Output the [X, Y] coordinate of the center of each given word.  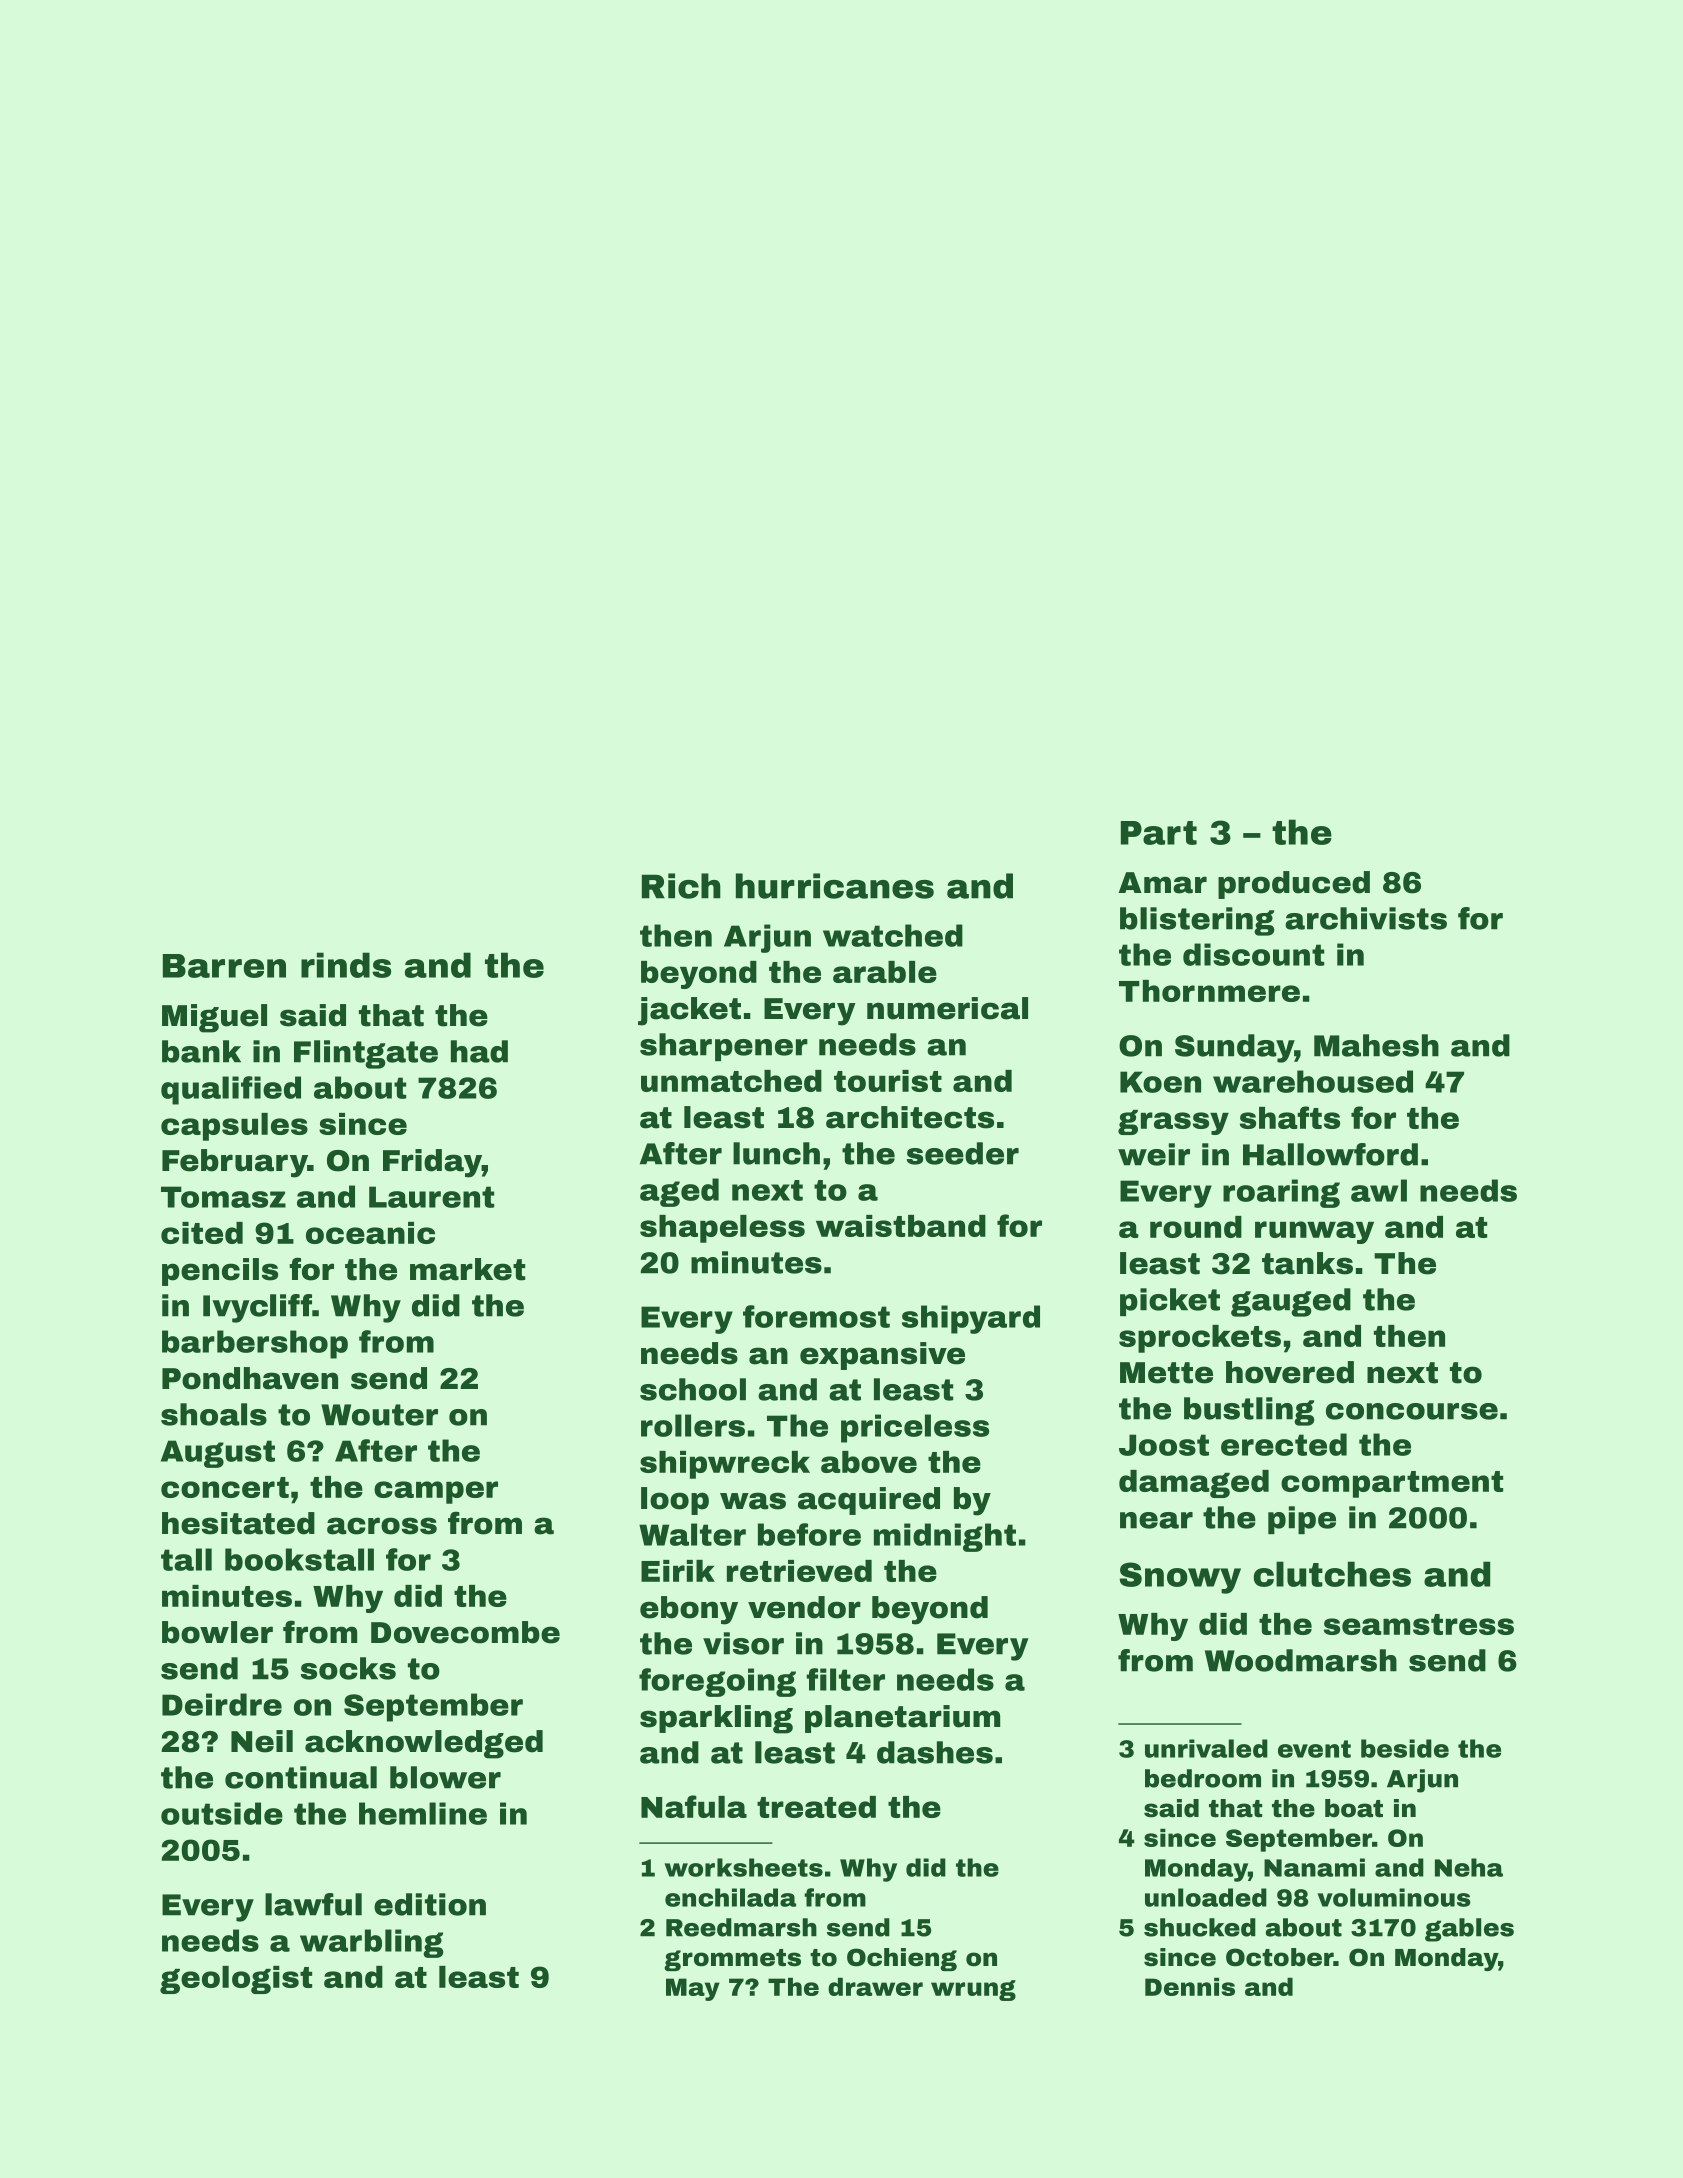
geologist [236, 1980]
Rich [681, 886]
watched [893, 935]
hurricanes [835, 886]
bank [201, 1051]
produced [1294, 885]
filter [845, 1679]
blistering [1197, 921]
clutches [1332, 1574]
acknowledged [424, 1744]
